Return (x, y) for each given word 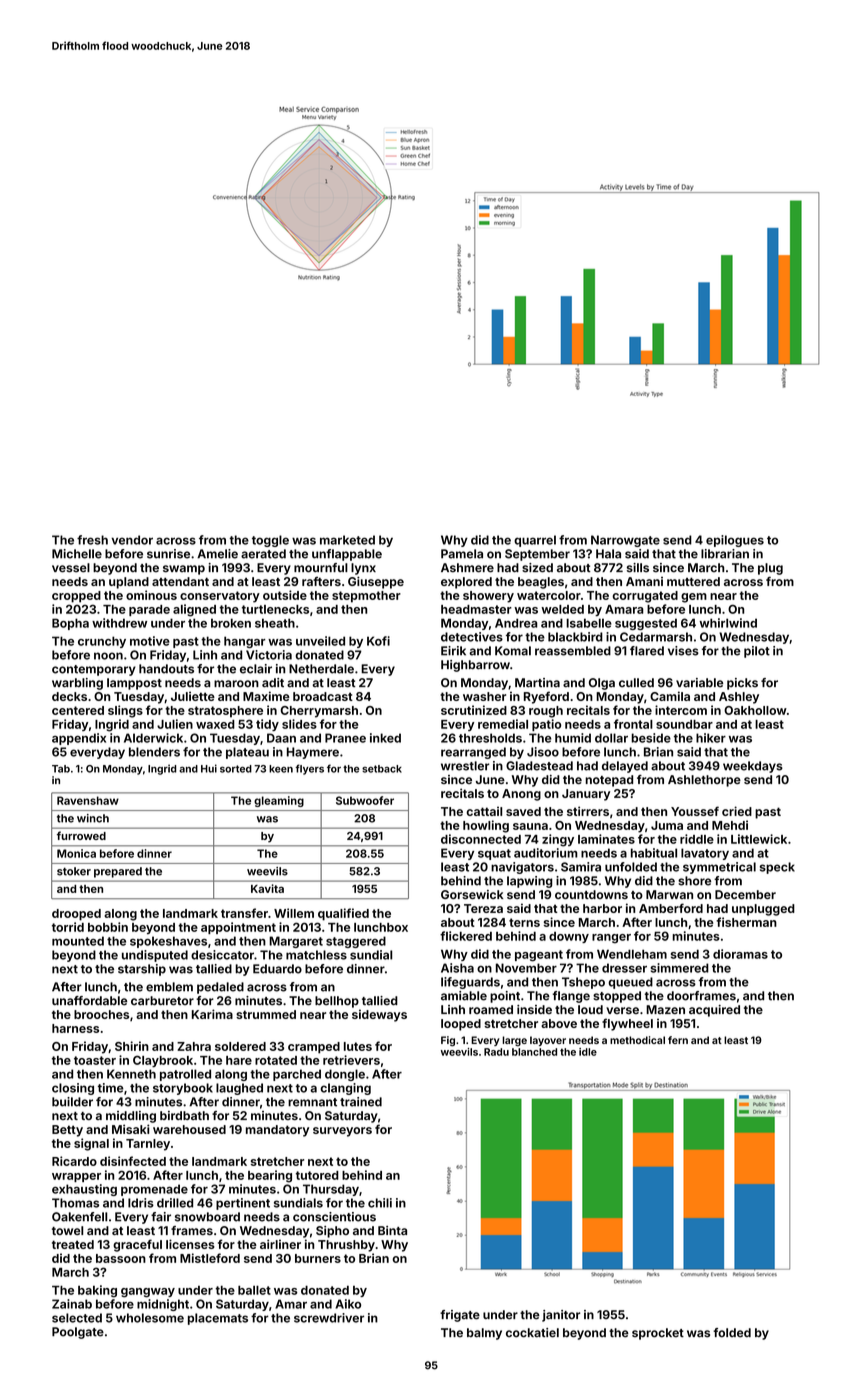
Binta (392, 1230)
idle (588, 1052)
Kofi (378, 641)
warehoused (189, 1129)
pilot (757, 652)
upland (129, 583)
